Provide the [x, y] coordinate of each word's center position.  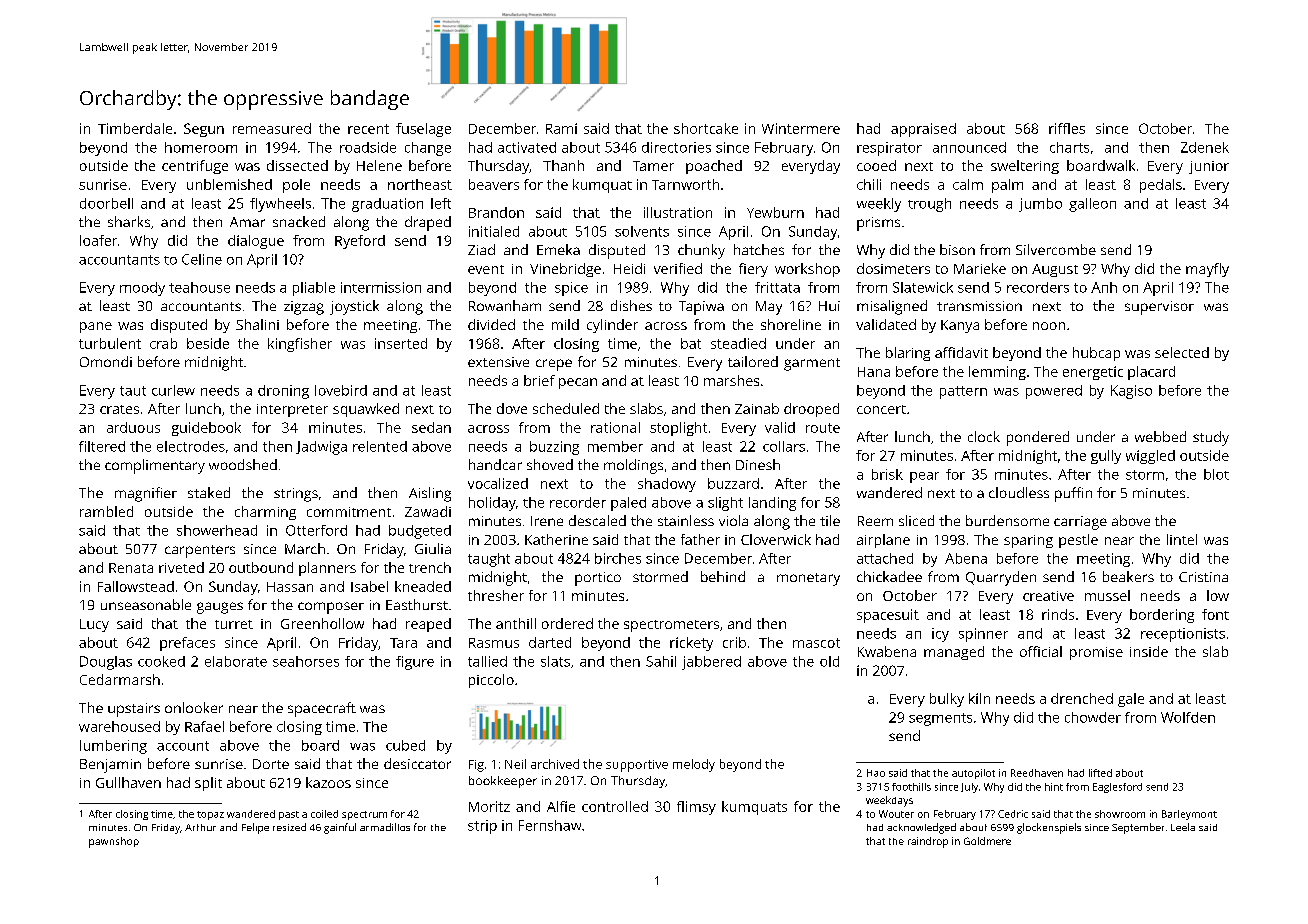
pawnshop [114, 842]
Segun [204, 130]
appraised [923, 130]
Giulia [433, 548]
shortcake [706, 128]
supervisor [1159, 308]
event [486, 269]
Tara [403, 643]
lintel [1182, 539]
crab [163, 343]
